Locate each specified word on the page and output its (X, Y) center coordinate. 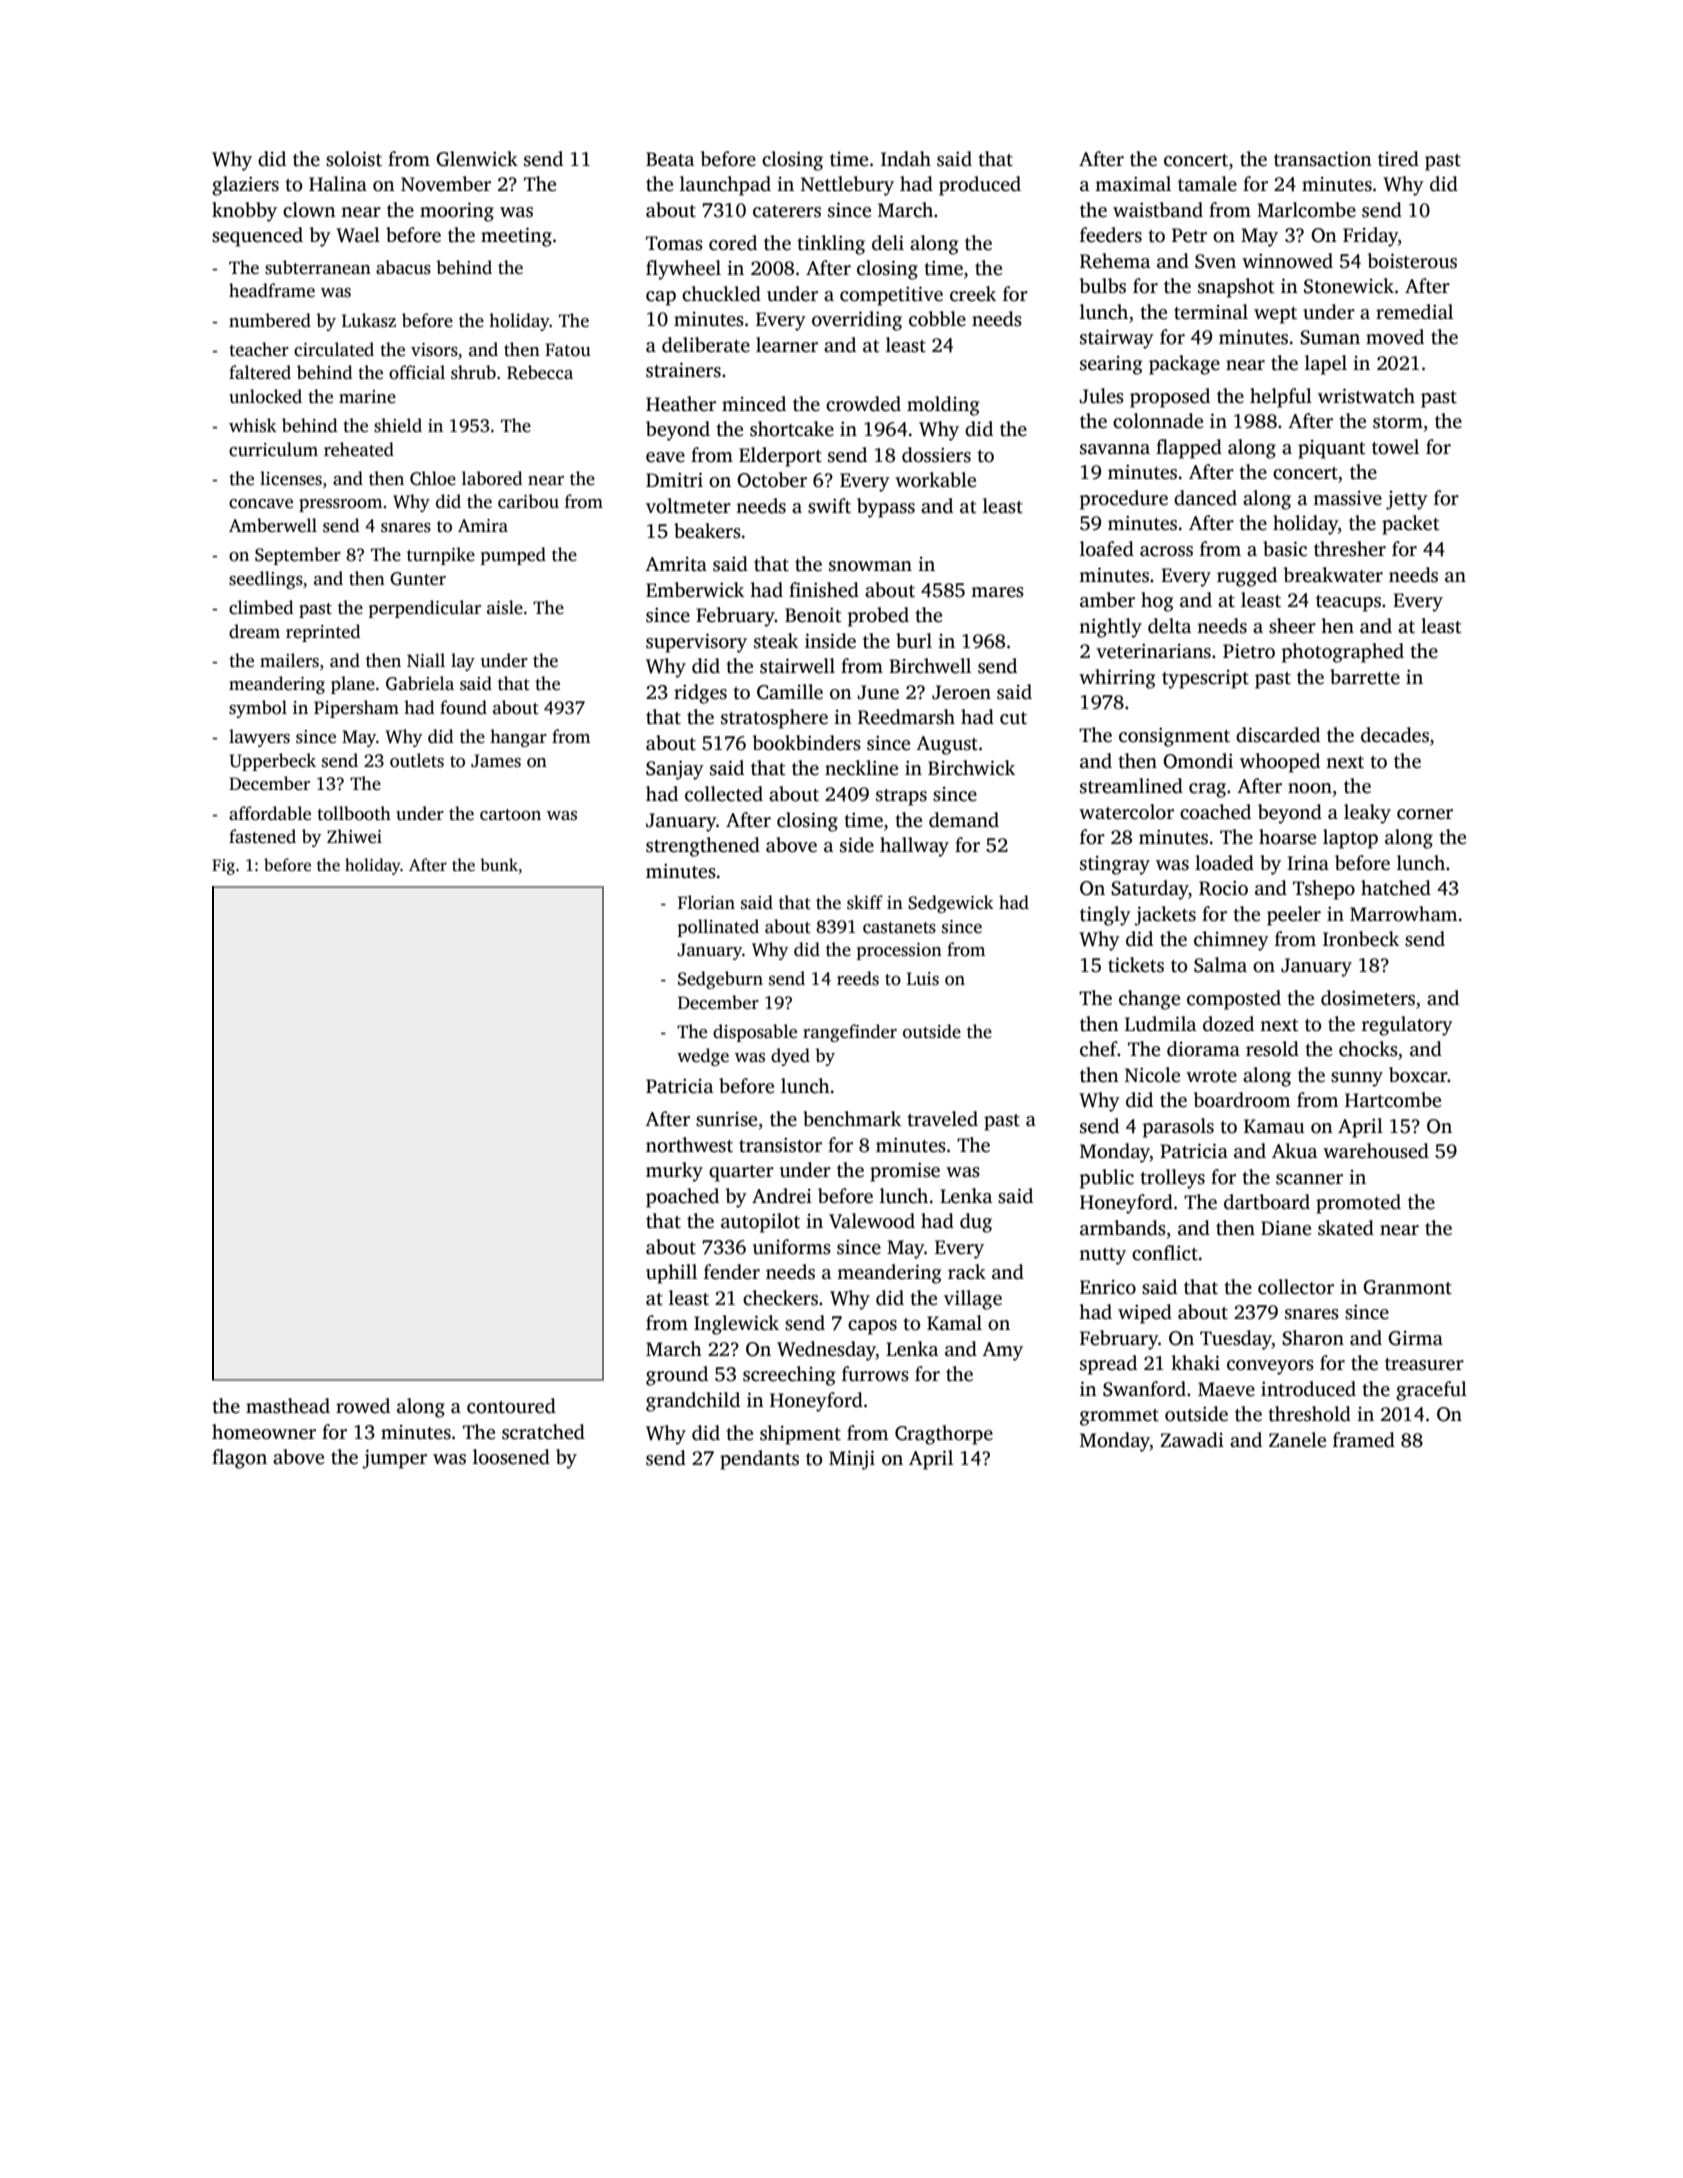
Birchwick (971, 768)
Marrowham (1403, 914)
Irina (1308, 862)
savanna (1115, 449)
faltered (260, 372)
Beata (670, 159)
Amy (1002, 1351)
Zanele (1297, 1440)
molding (943, 406)
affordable (270, 813)
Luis (923, 979)
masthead (288, 1406)
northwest (689, 1145)
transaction (1323, 159)
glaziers (245, 186)
